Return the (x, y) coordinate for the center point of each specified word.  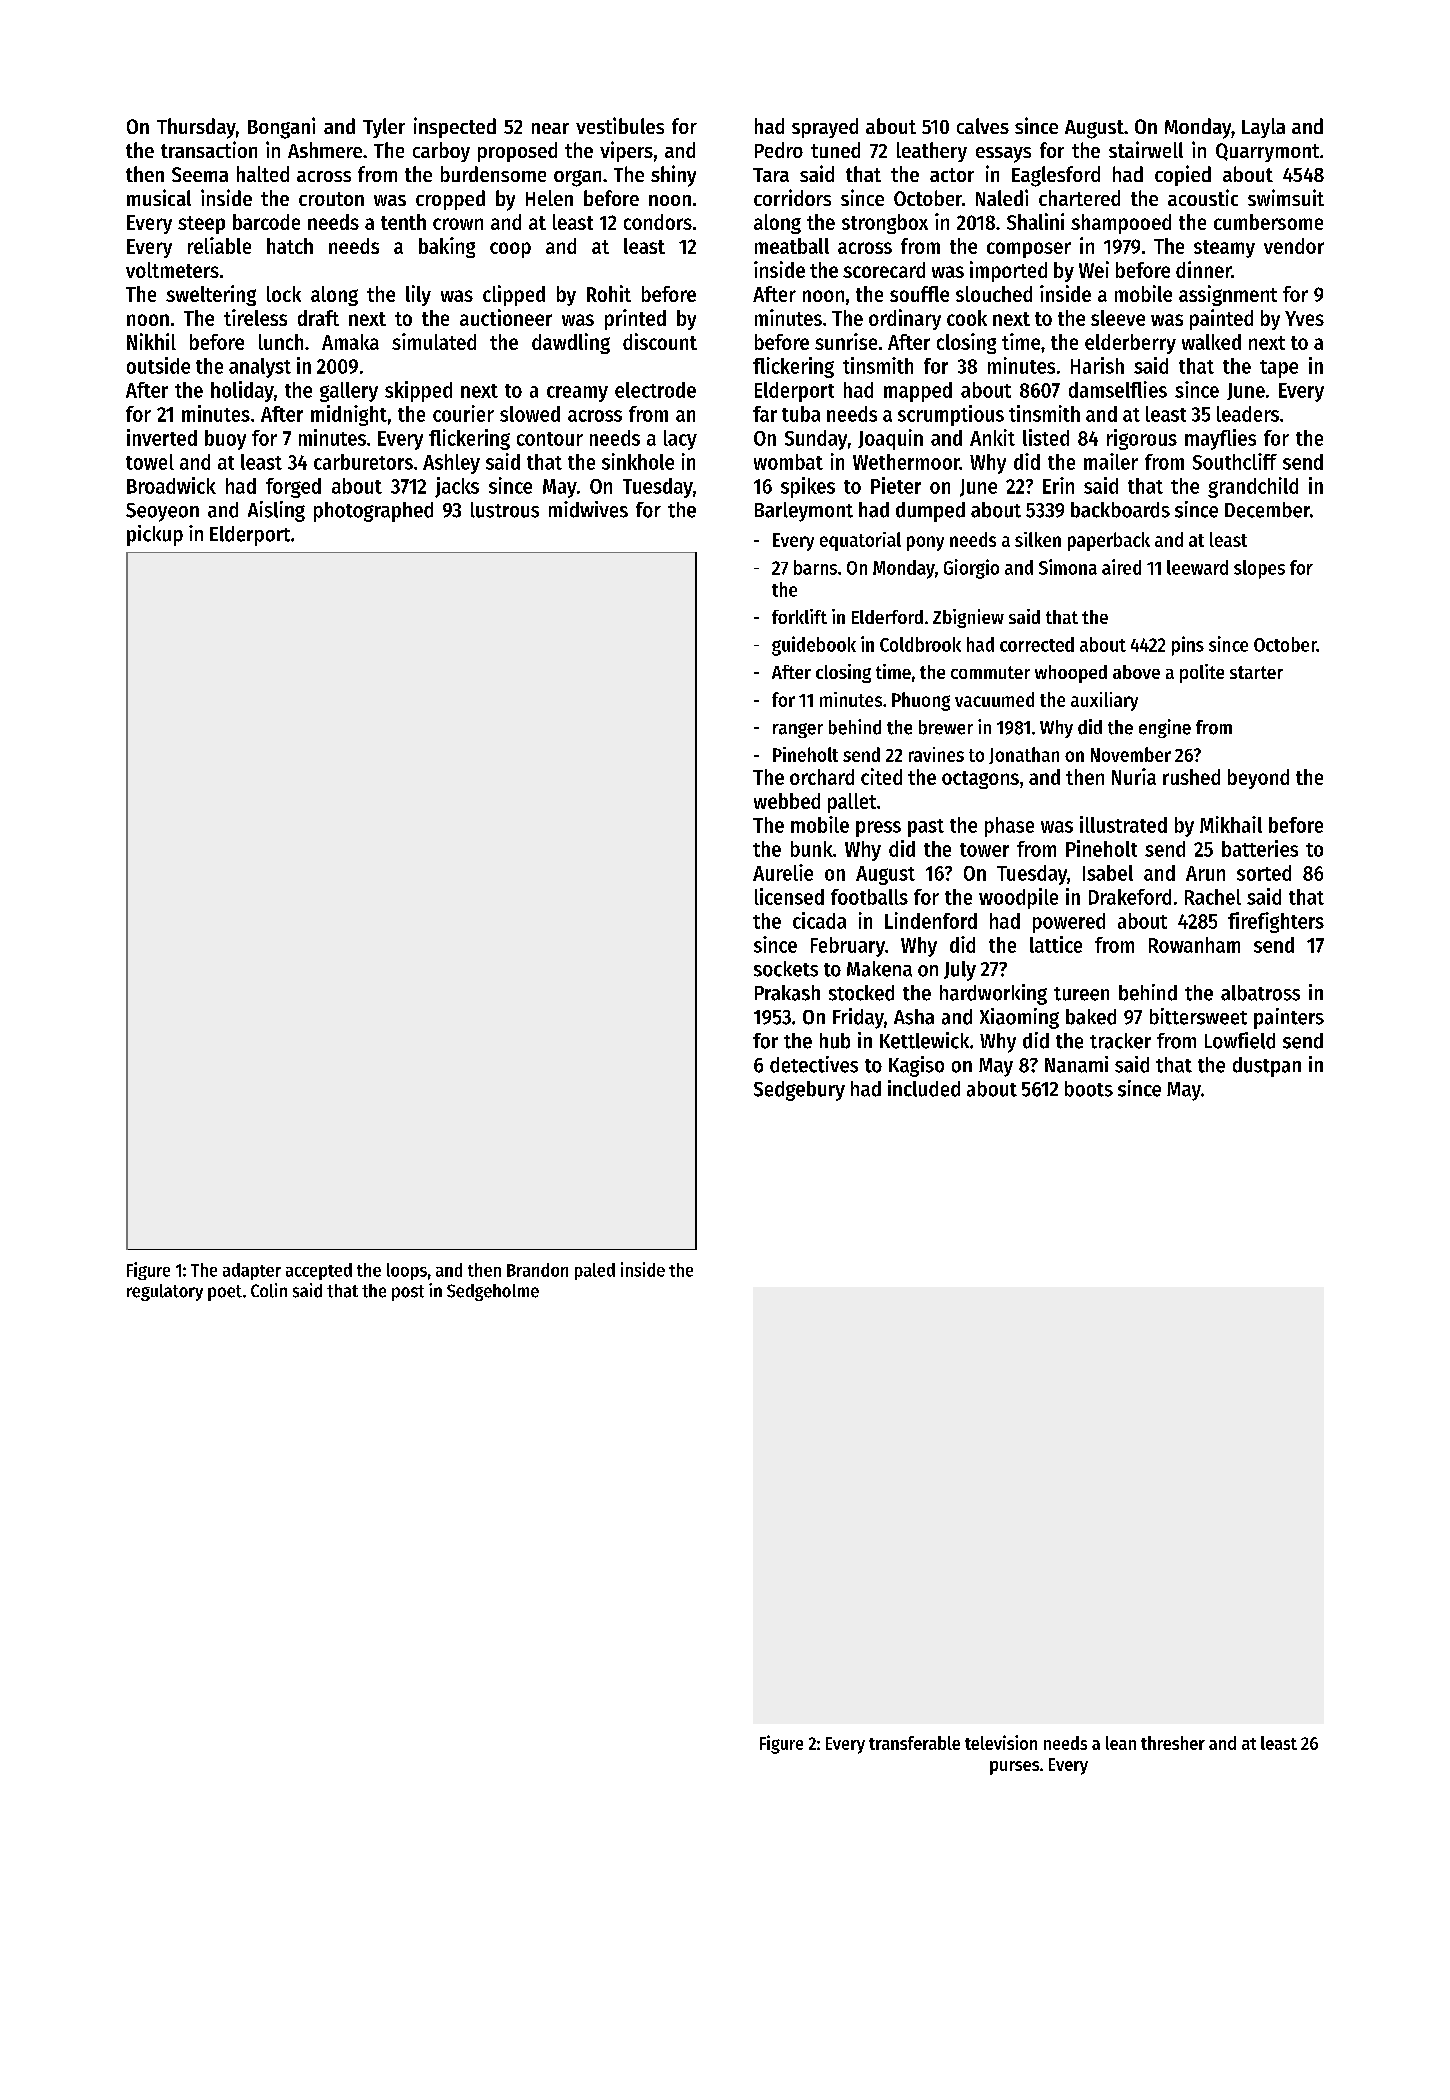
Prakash (787, 993)
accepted (319, 1271)
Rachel (1213, 897)
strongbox (885, 224)
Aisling (276, 511)
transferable (914, 1743)
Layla (1263, 128)
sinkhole (638, 461)
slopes (1259, 569)
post (408, 1293)
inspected (455, 127)
